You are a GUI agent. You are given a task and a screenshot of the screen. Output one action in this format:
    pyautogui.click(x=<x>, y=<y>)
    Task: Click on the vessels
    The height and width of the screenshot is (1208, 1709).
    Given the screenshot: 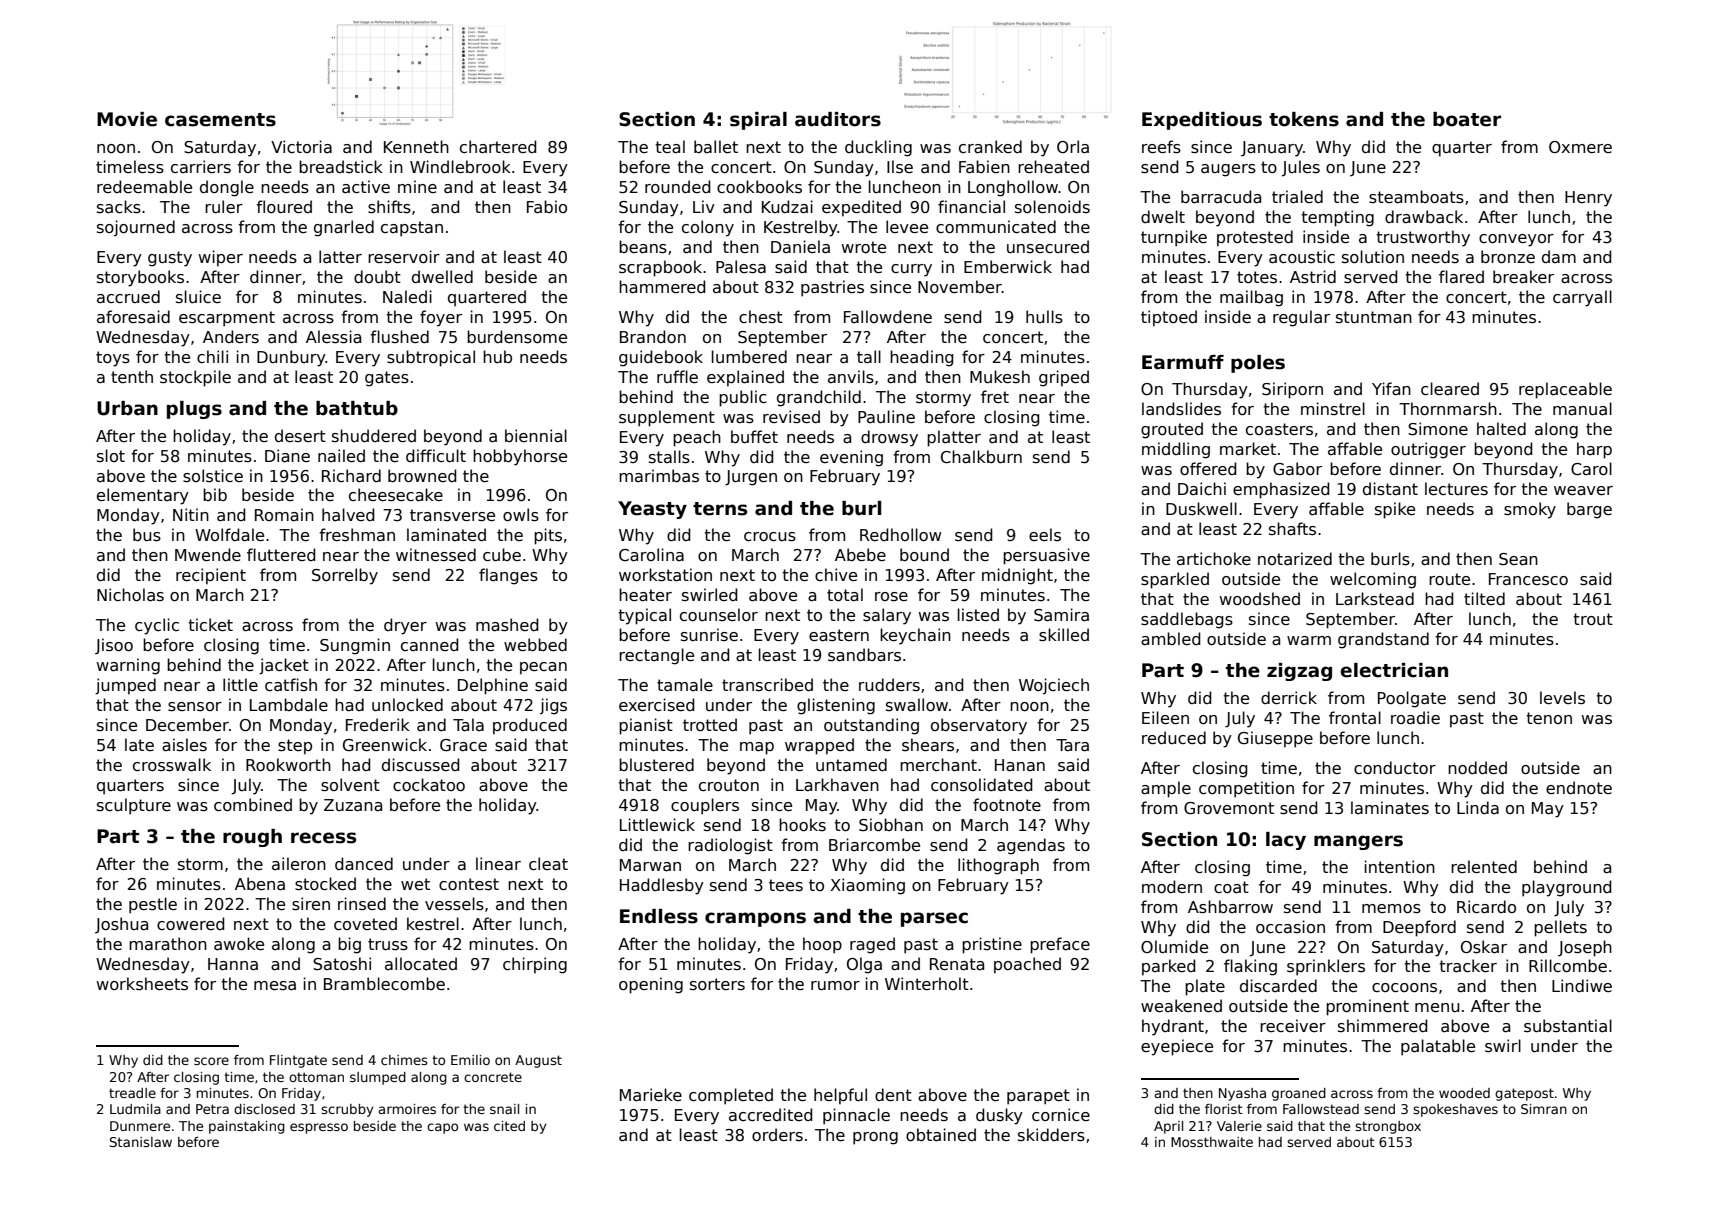 What is the action you would take?
    pyautogui.click(x=454, y=904)
